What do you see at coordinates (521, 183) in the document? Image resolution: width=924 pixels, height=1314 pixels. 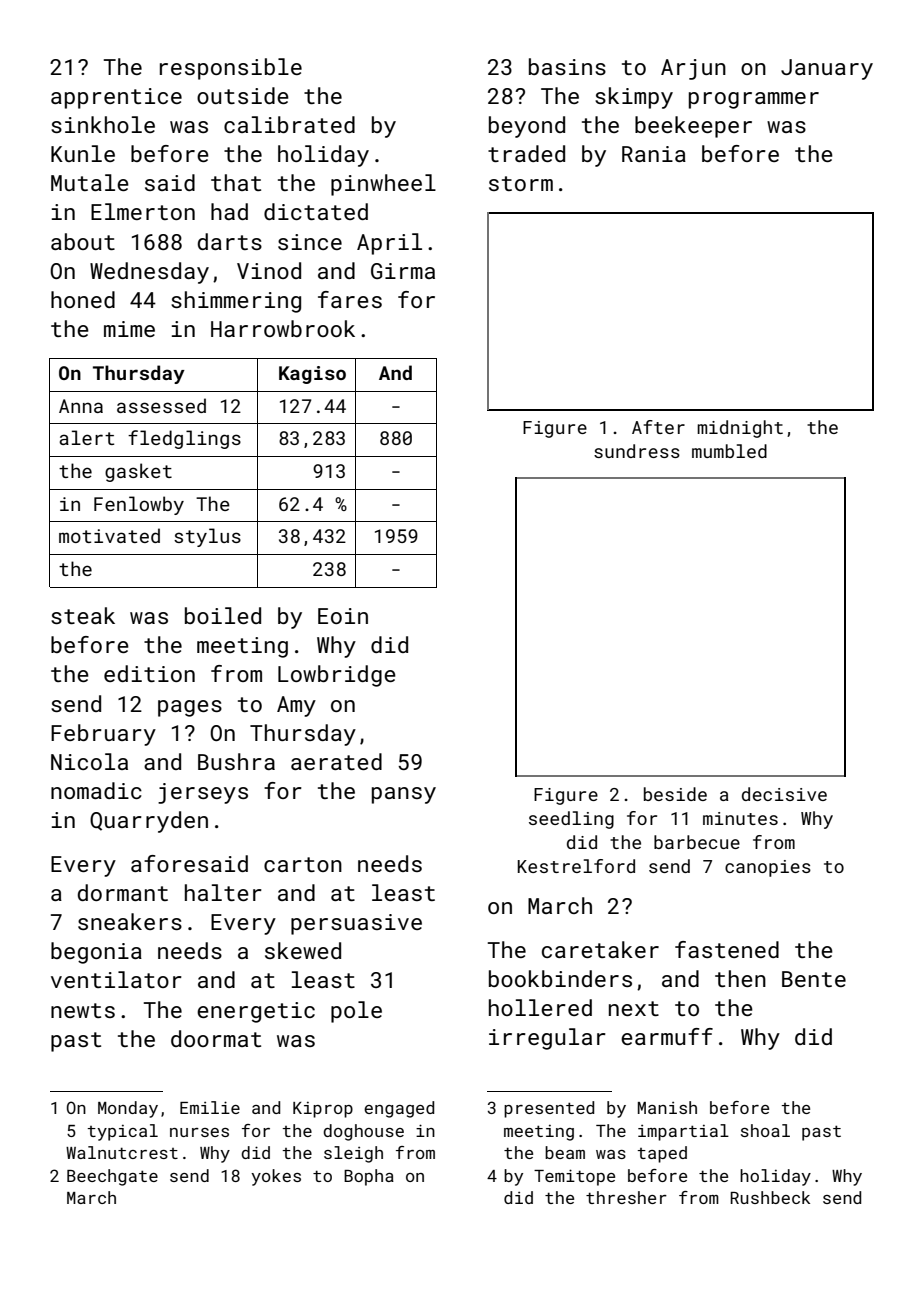 I see `storm` at bounding box center [521, 183].
